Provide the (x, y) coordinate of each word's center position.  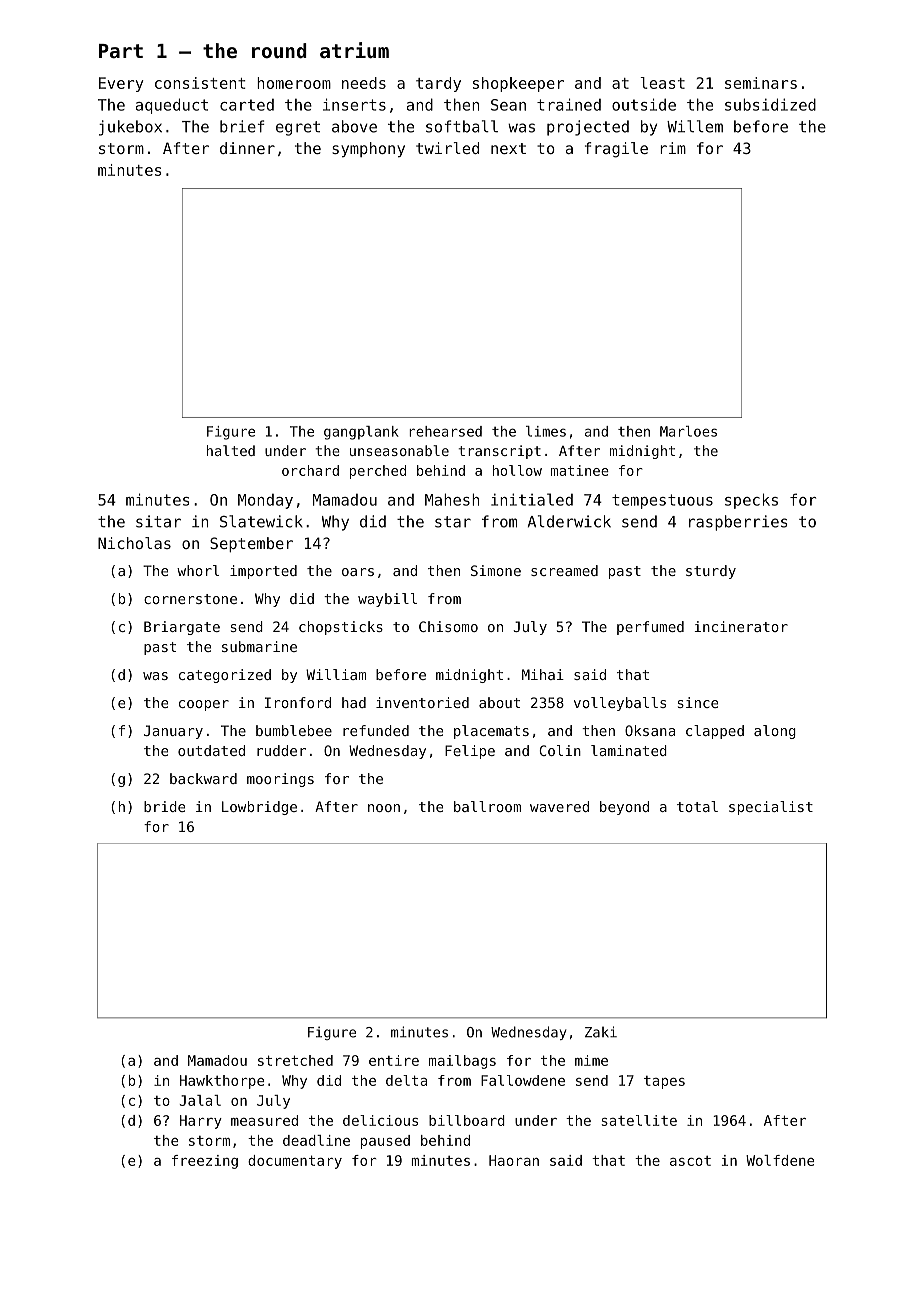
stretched (295, 1060)
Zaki (601, 1032)
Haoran (514, 1160)
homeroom (294, 83)
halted (231, 450)
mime (591, 1060)
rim (673, 148)
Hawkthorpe (222, 1082)
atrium (354, 50)
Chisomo (448, 626)
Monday (265, 501)
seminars (761, 83)
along (775, 732)
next (508, 148)
